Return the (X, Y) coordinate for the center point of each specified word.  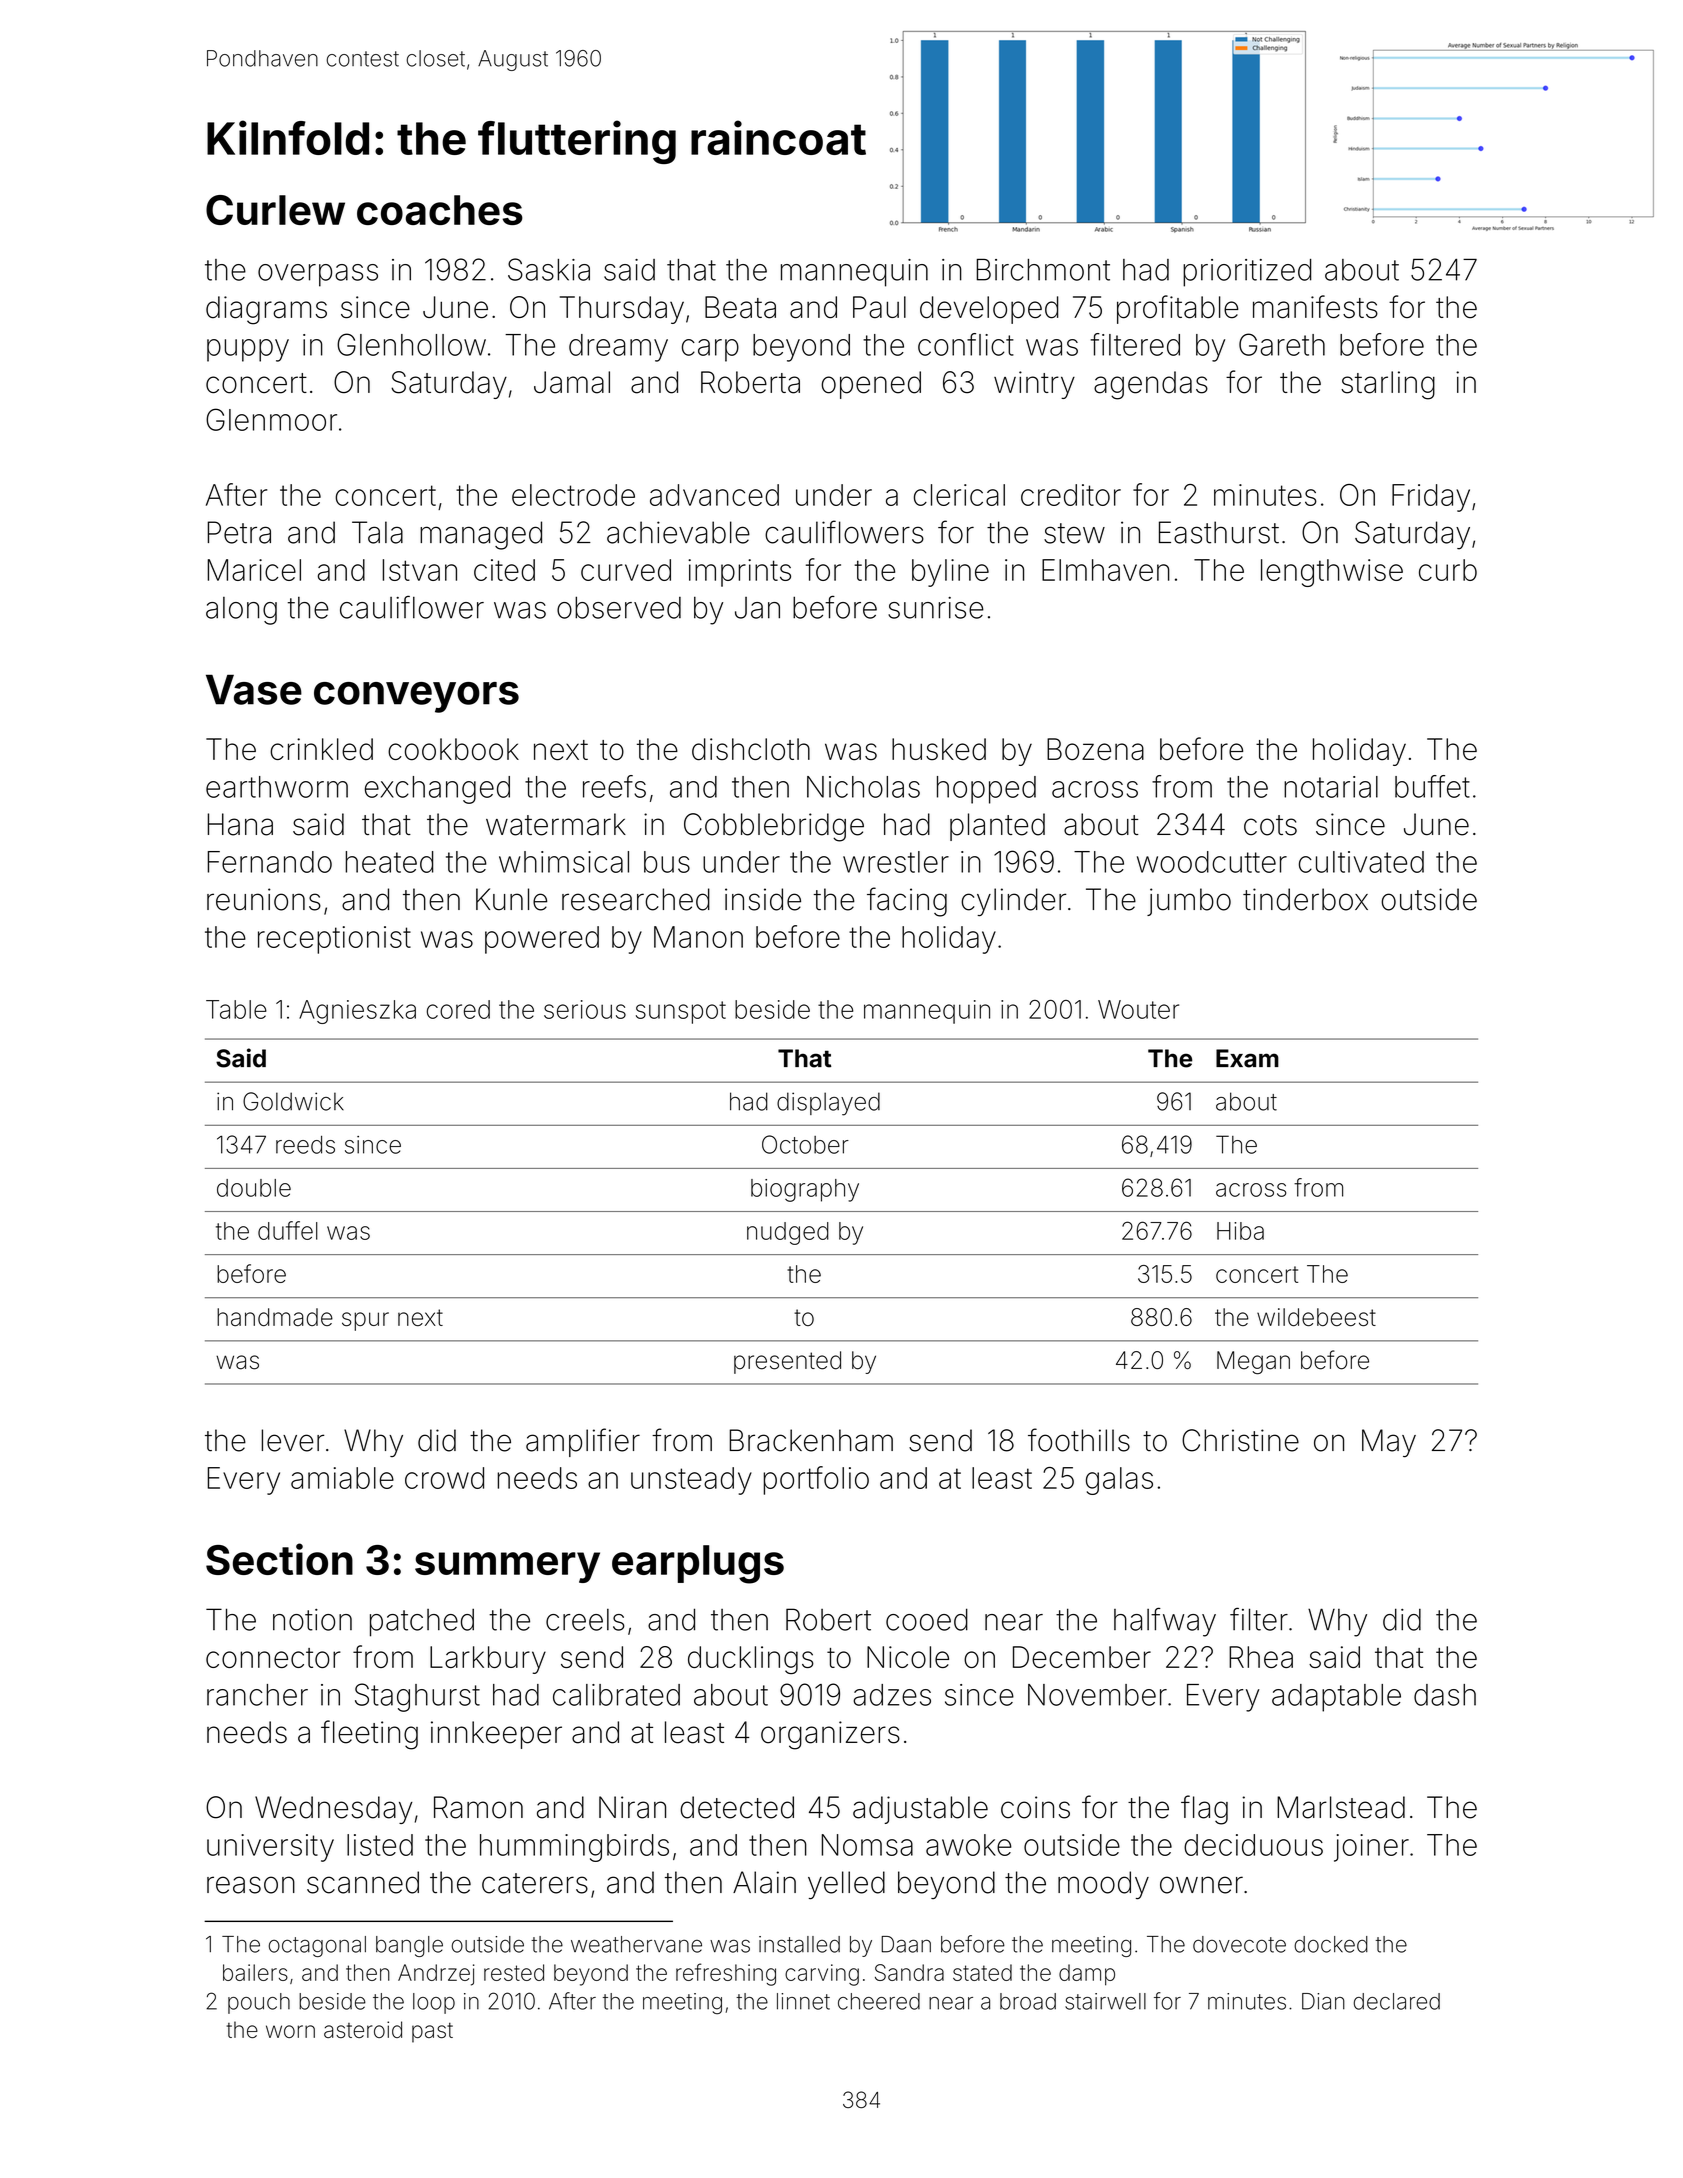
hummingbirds (574, 1848)
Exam (1247, 1058)
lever (293, 1440)
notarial (1331, 787)
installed (799, 1944)
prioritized (1247, 273)
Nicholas (863, 787)
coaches (440, 210)
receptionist (334, 940)
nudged (788, 1233)
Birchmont (1043, 270)
